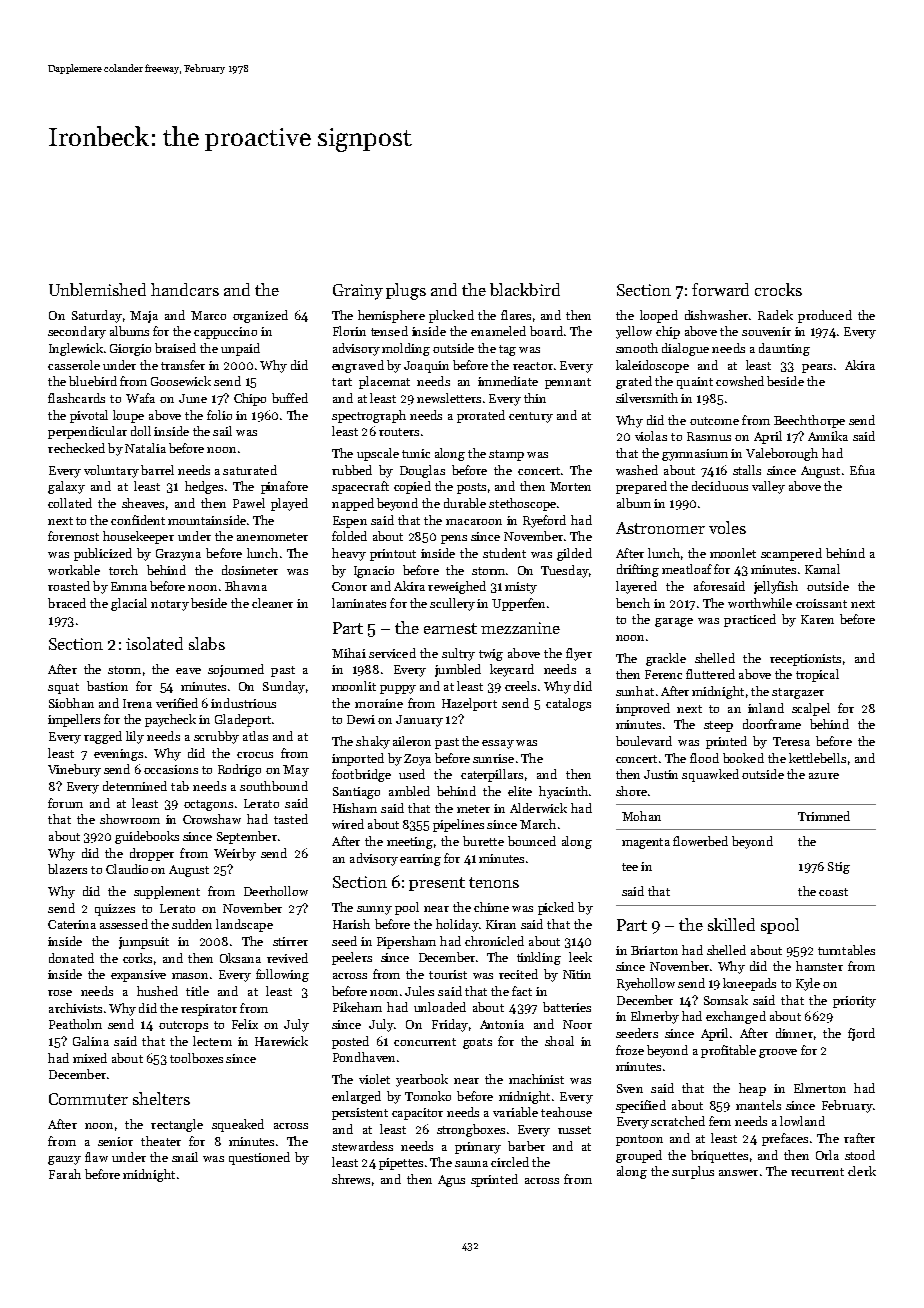 This image has height=1308, width=924. What do you see at coordinates (255, 755) in the image?
I see `crocus` at bounding box center [255, 755].
